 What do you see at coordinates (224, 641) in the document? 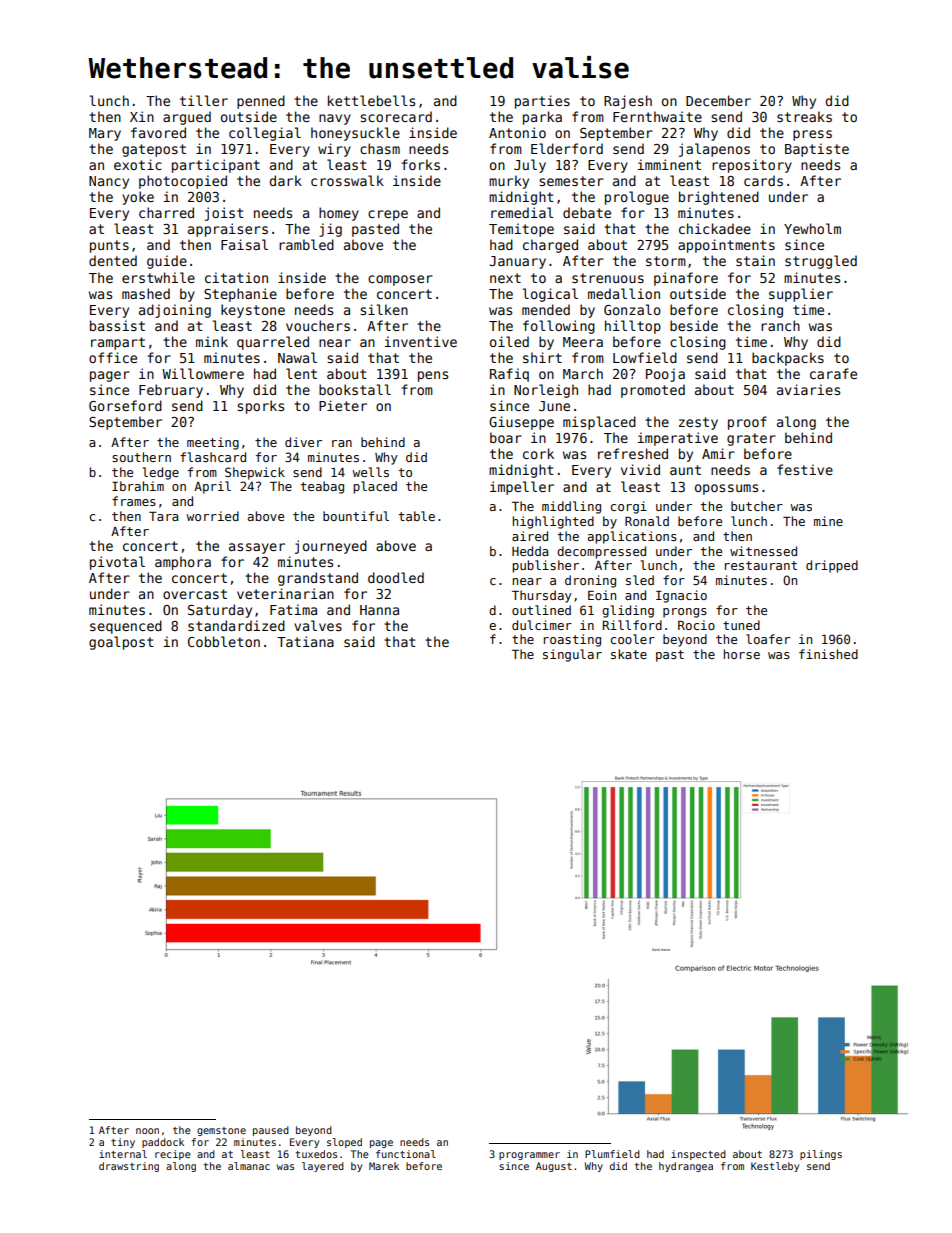
I see `Cobbleton` at bounding box center [224, 641].
